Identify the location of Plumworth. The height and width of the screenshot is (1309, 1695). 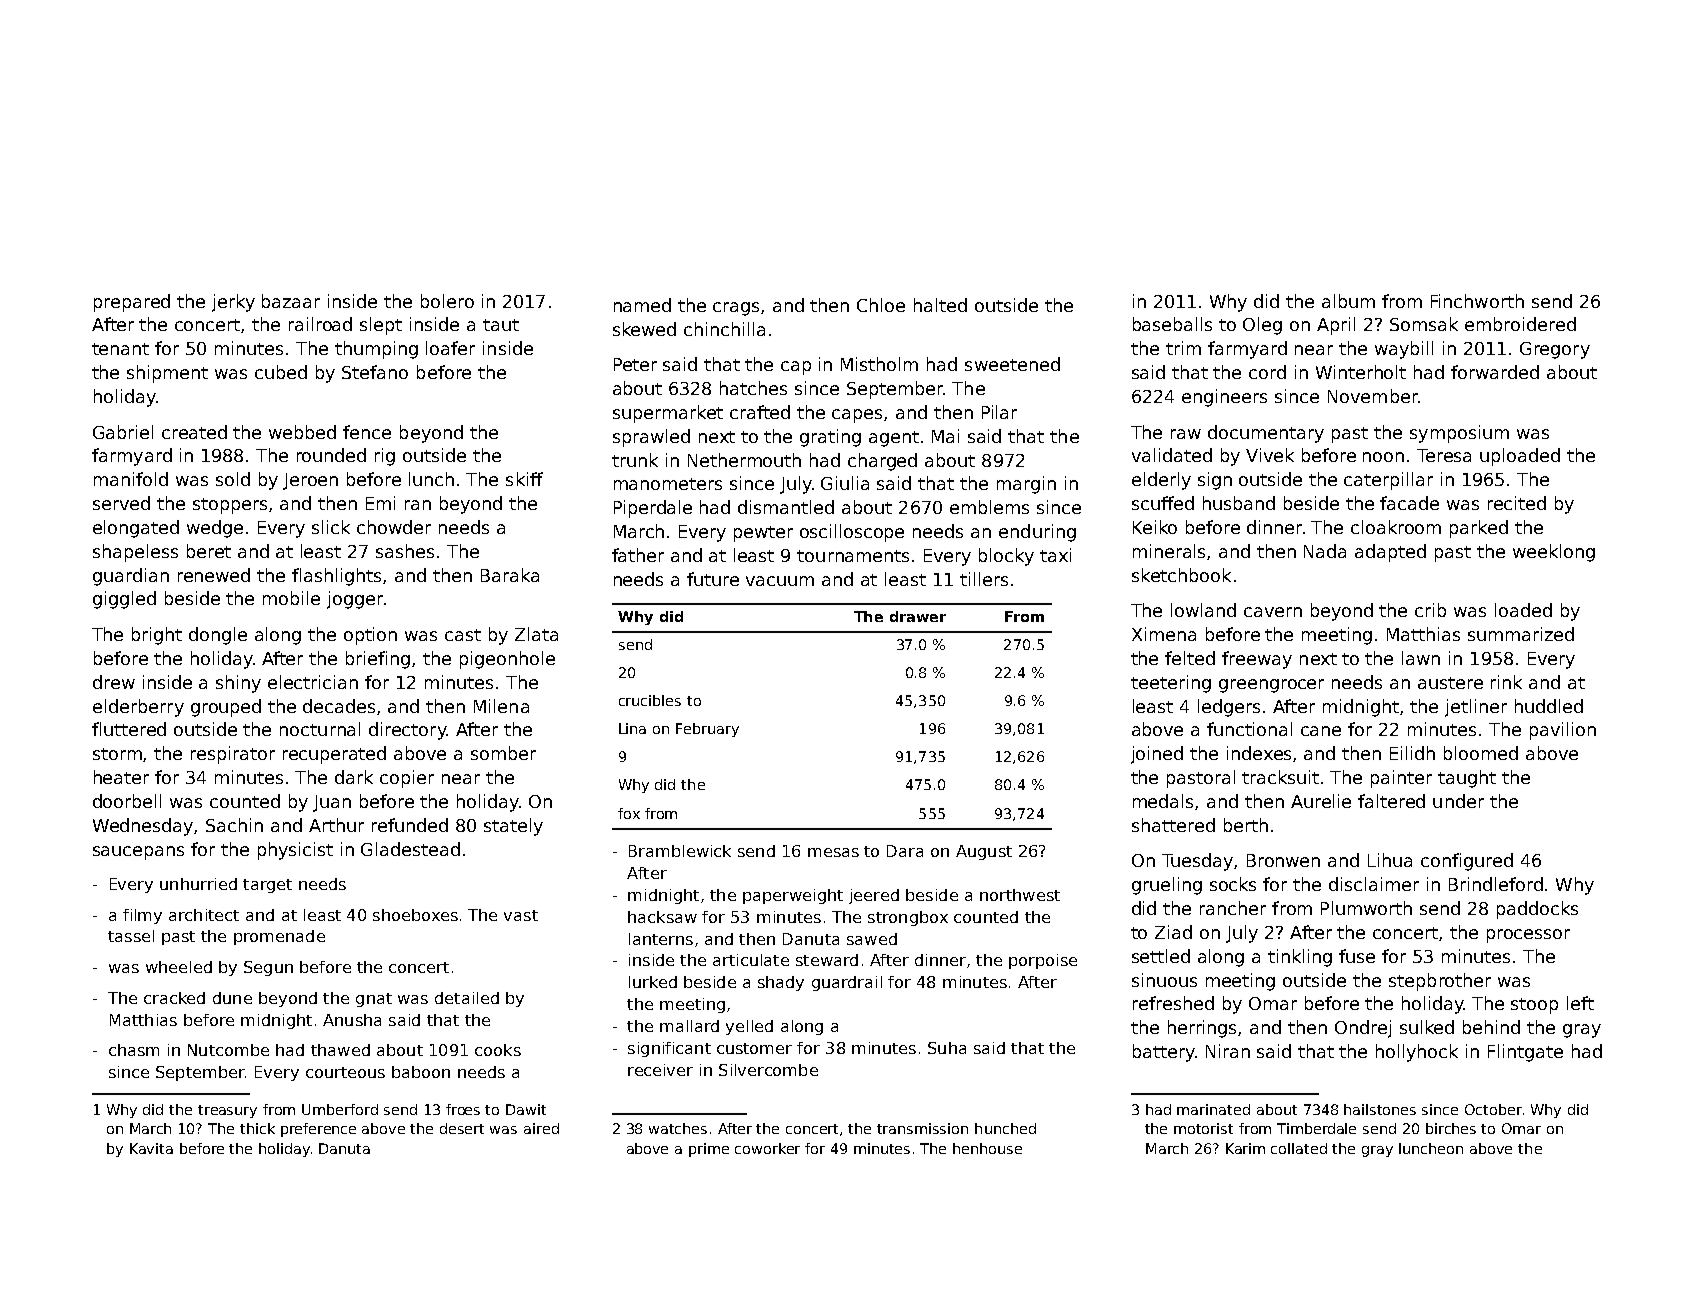
(1366, 908).
